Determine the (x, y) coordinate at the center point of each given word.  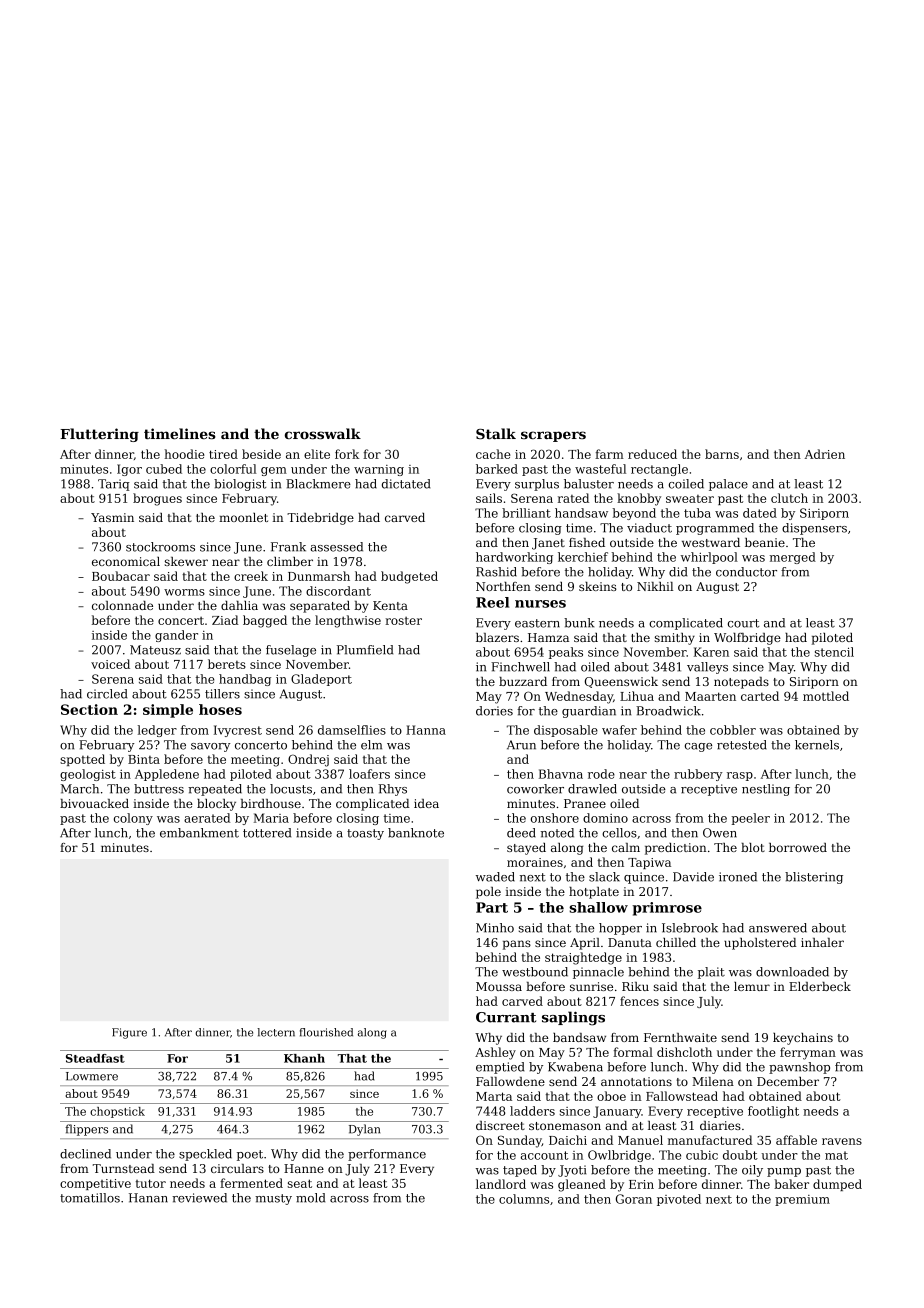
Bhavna (561, 774)
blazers (497, 637)
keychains (803, 1039)
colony (133, 819)
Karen (711, 652)
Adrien (825, 454)
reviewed (199, 1198)
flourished (326, 1032)
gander (176, 636)
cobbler (733, 730)
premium (802, 1200)
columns (524, 1199)
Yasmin (112, 517)
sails (489, 498)
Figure (129, 1033)
